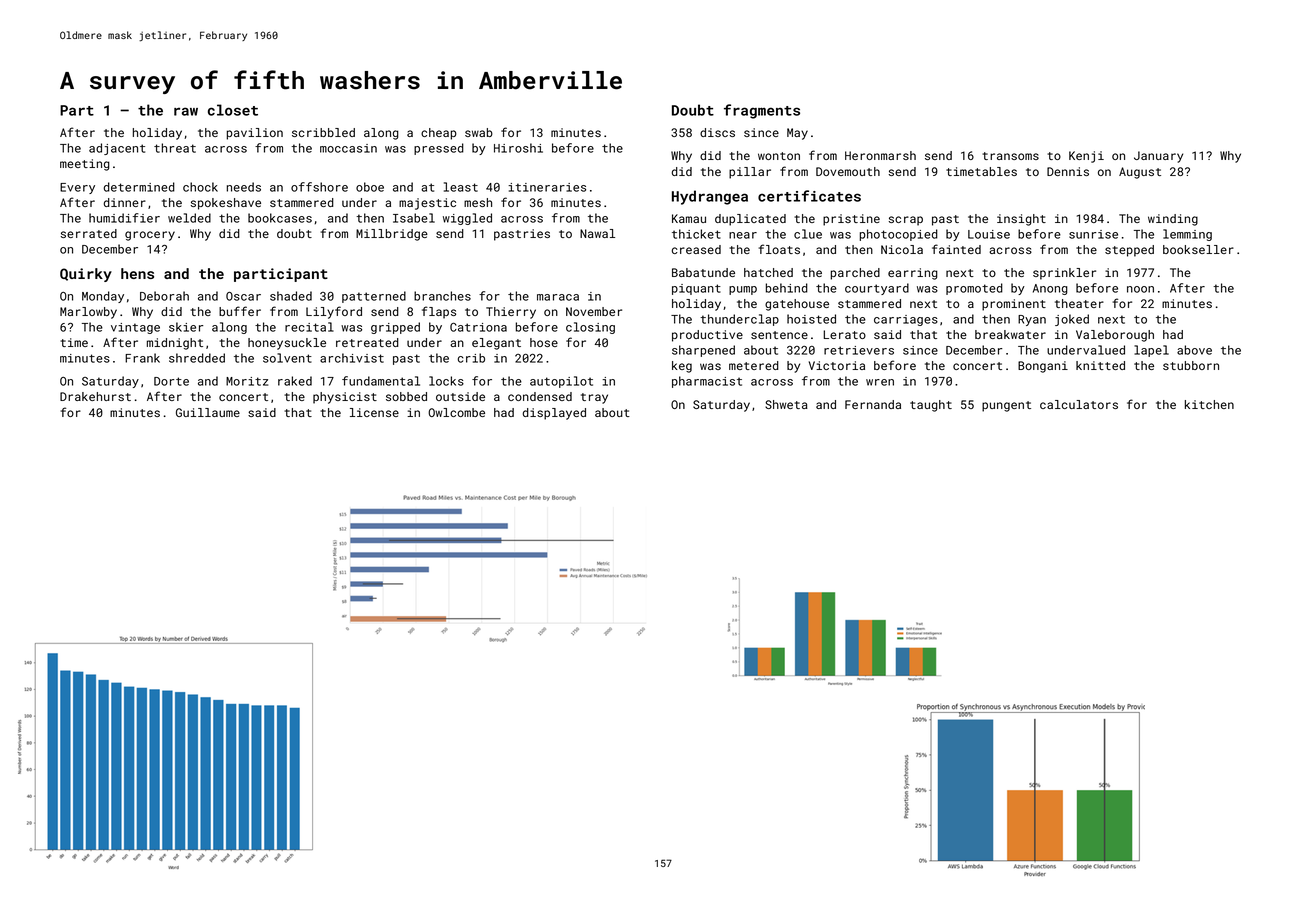 The height and width of the document is (924, 1308). Describe the element at coordinates (479, 132) in the document. I see `swab` at that location.
